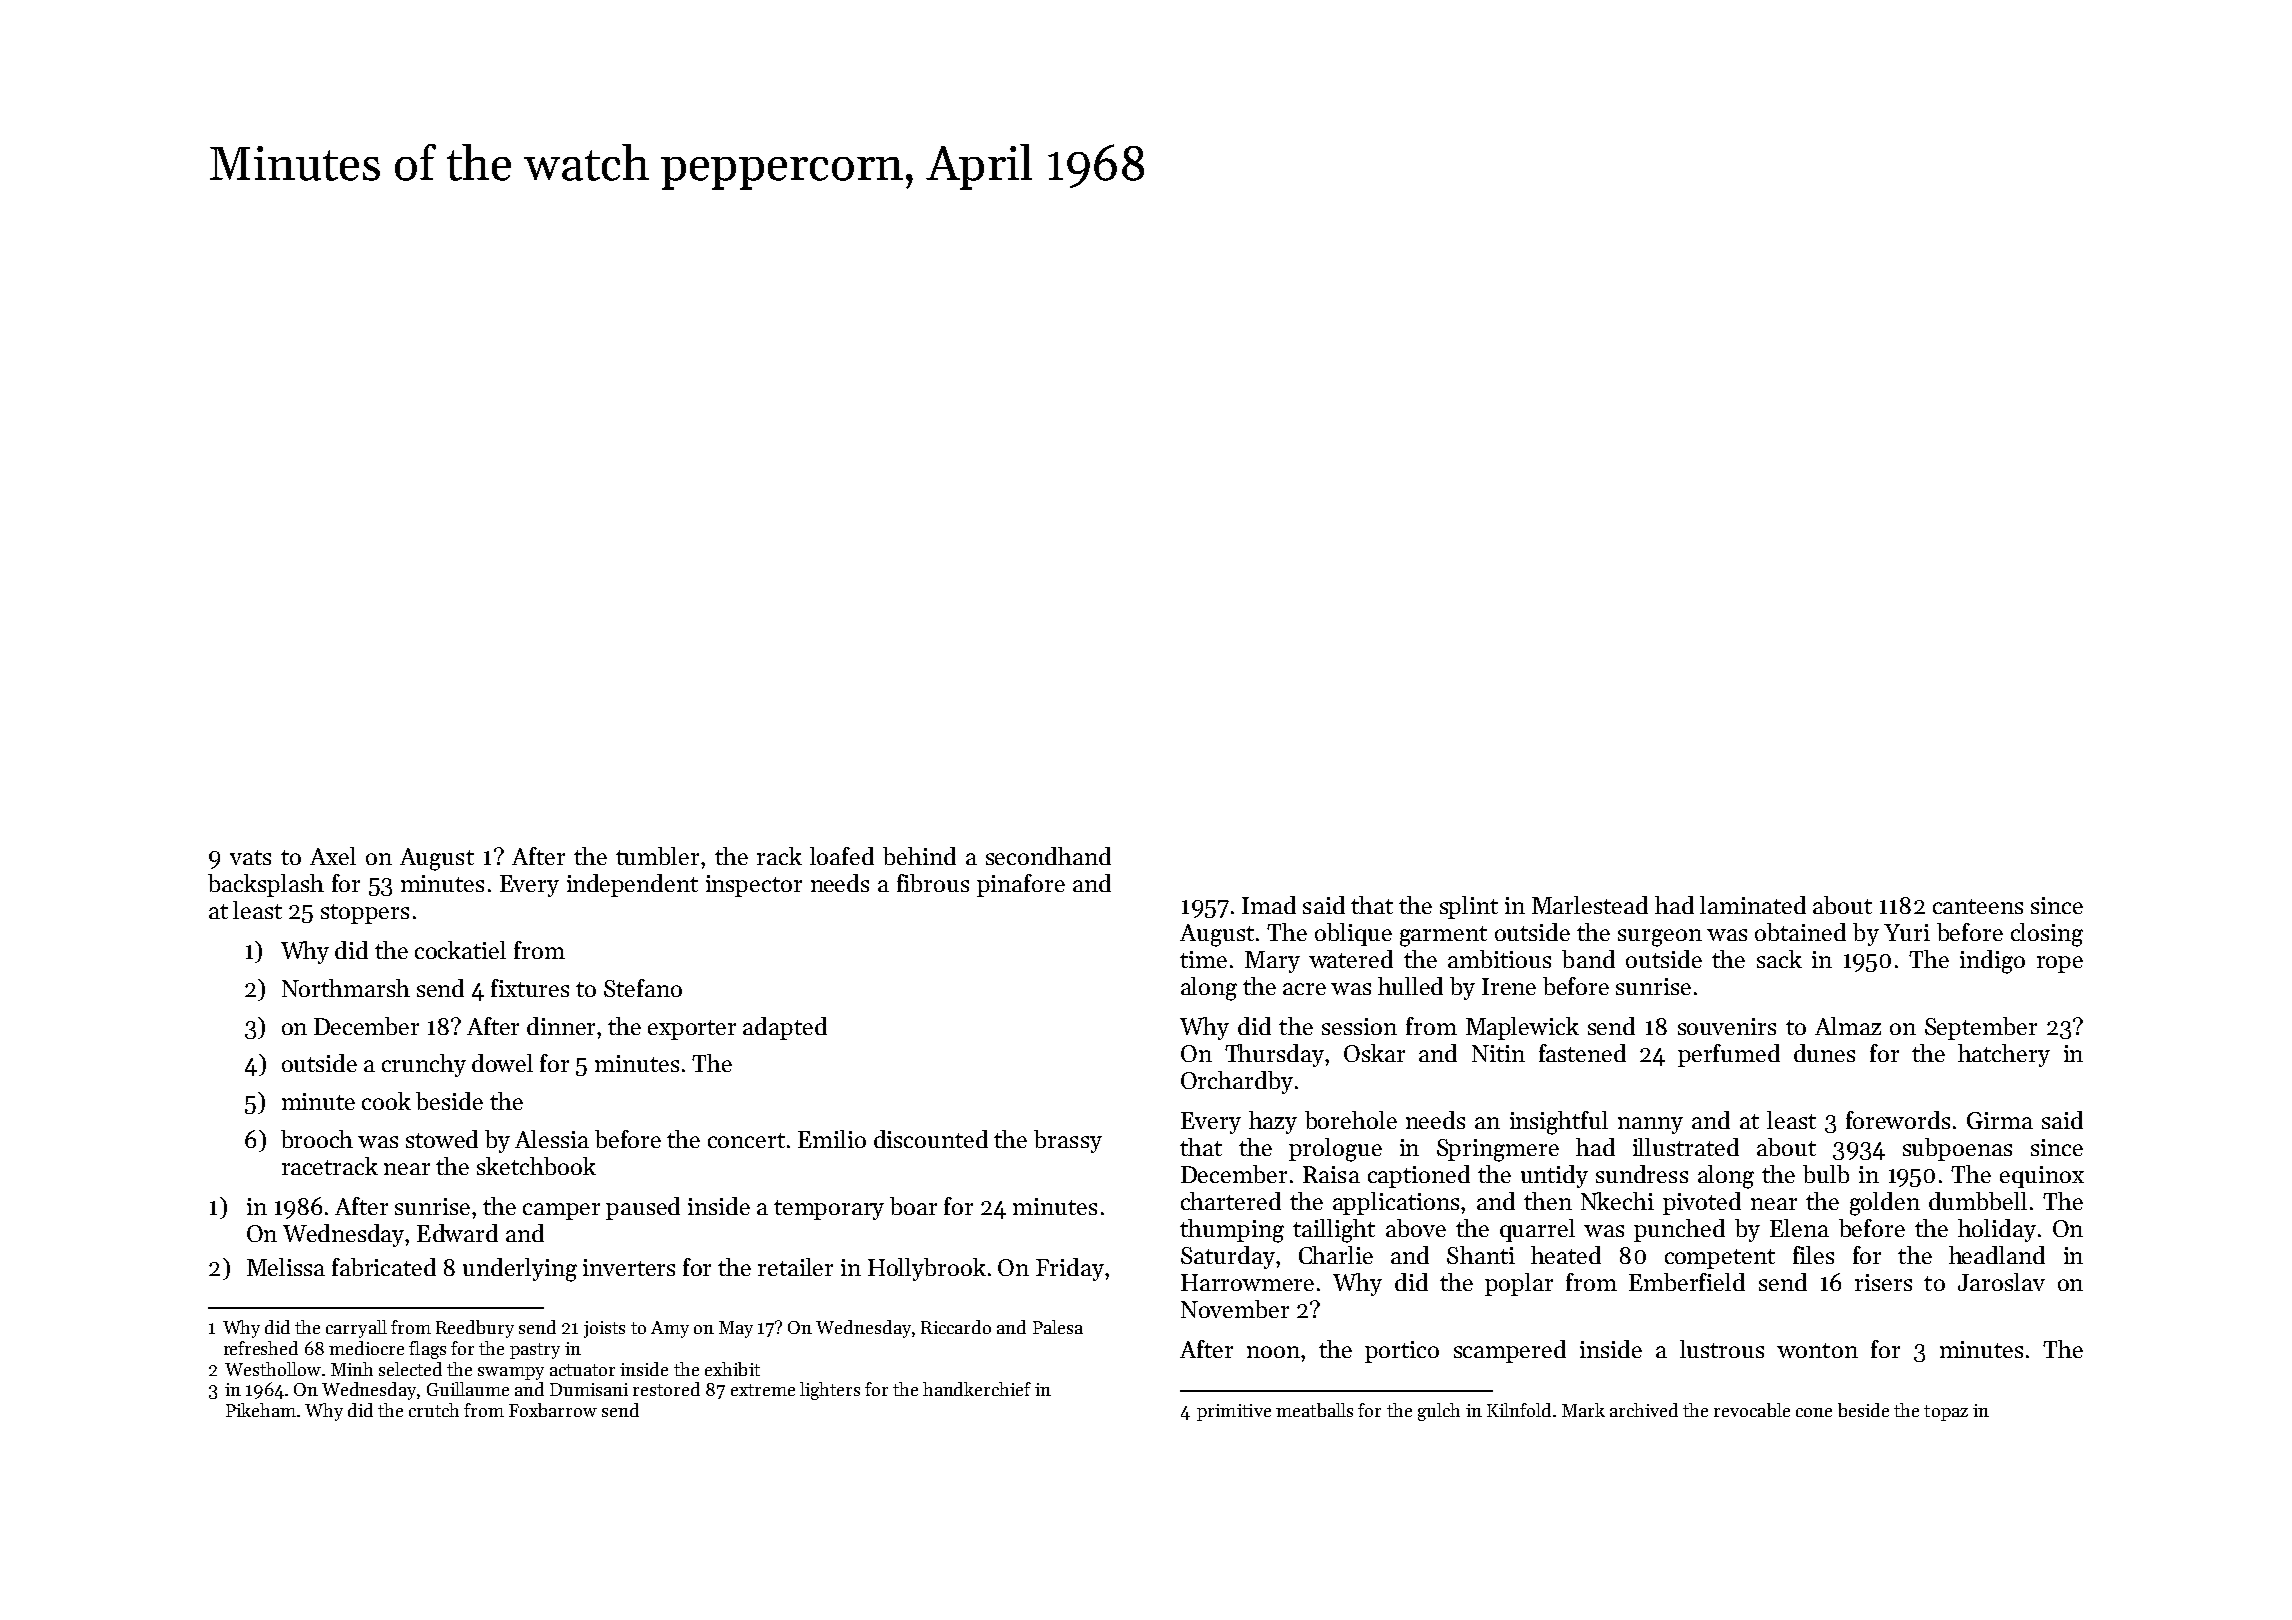 This image has width=2292, height=1620. Describe the element at coordinates (1978, 906) in the image. I see `canteens` at that location.
